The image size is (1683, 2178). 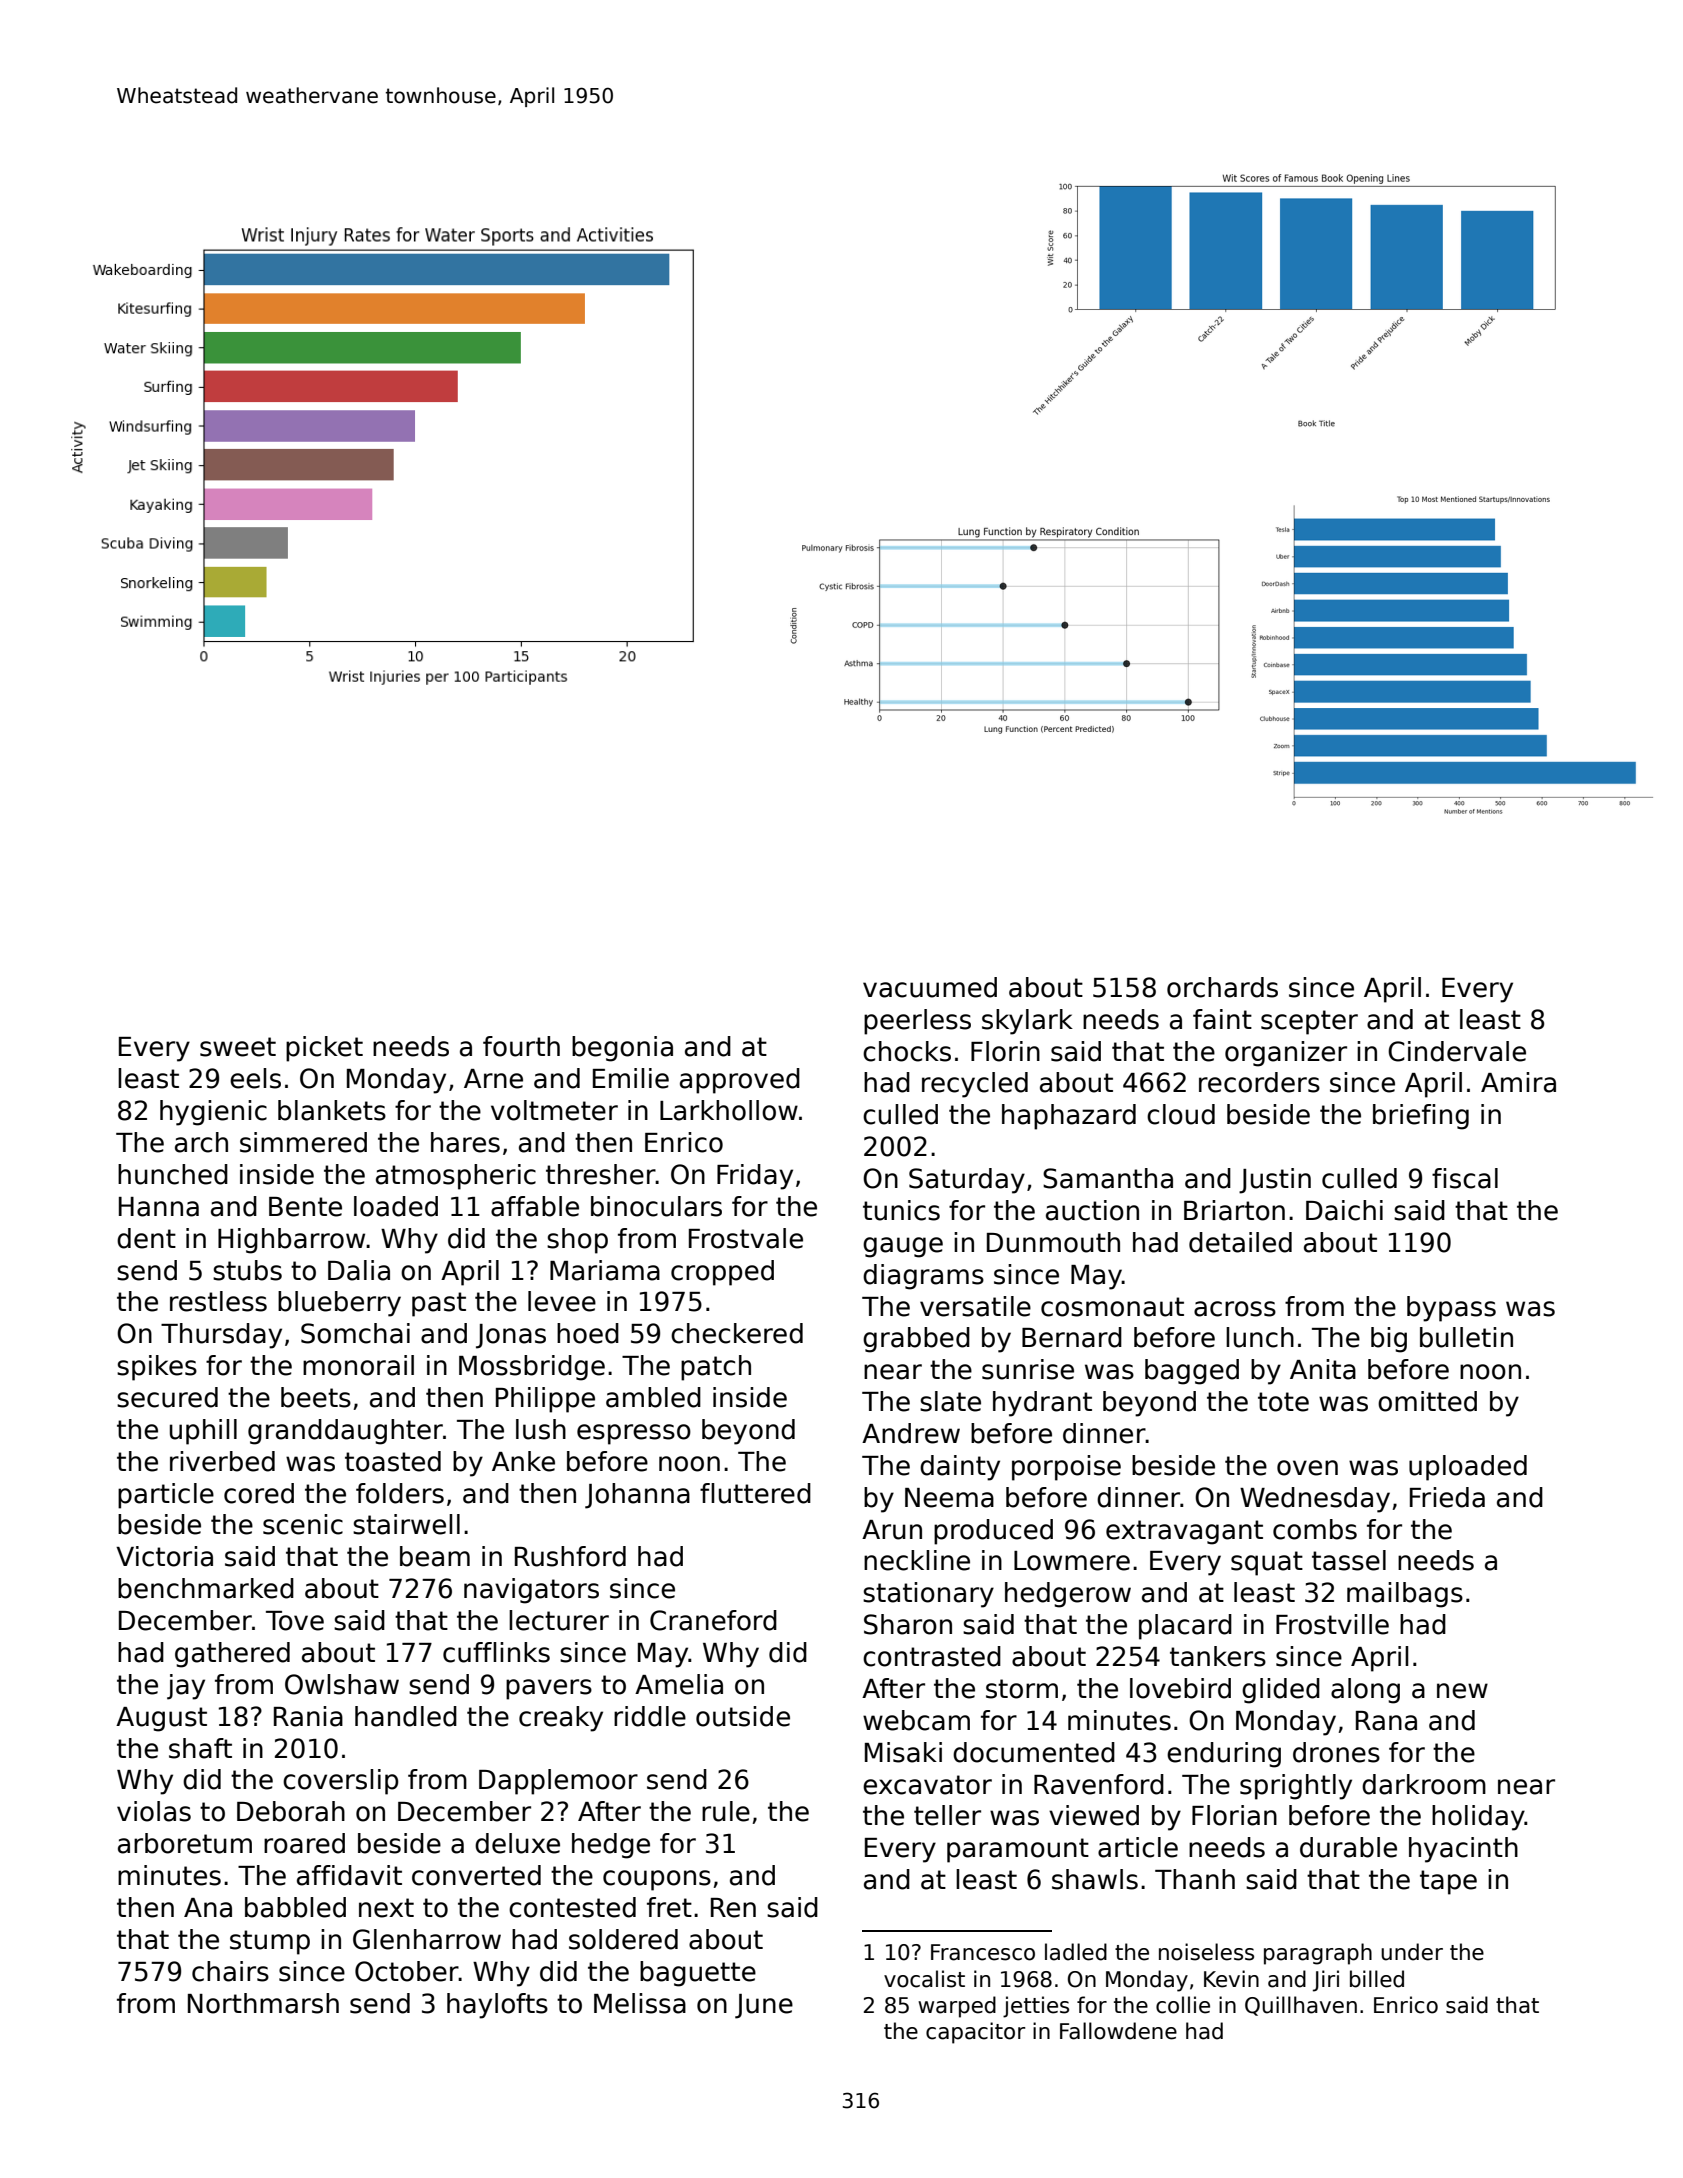 I want to click on enduring, so click(x=1224, y=1755).
